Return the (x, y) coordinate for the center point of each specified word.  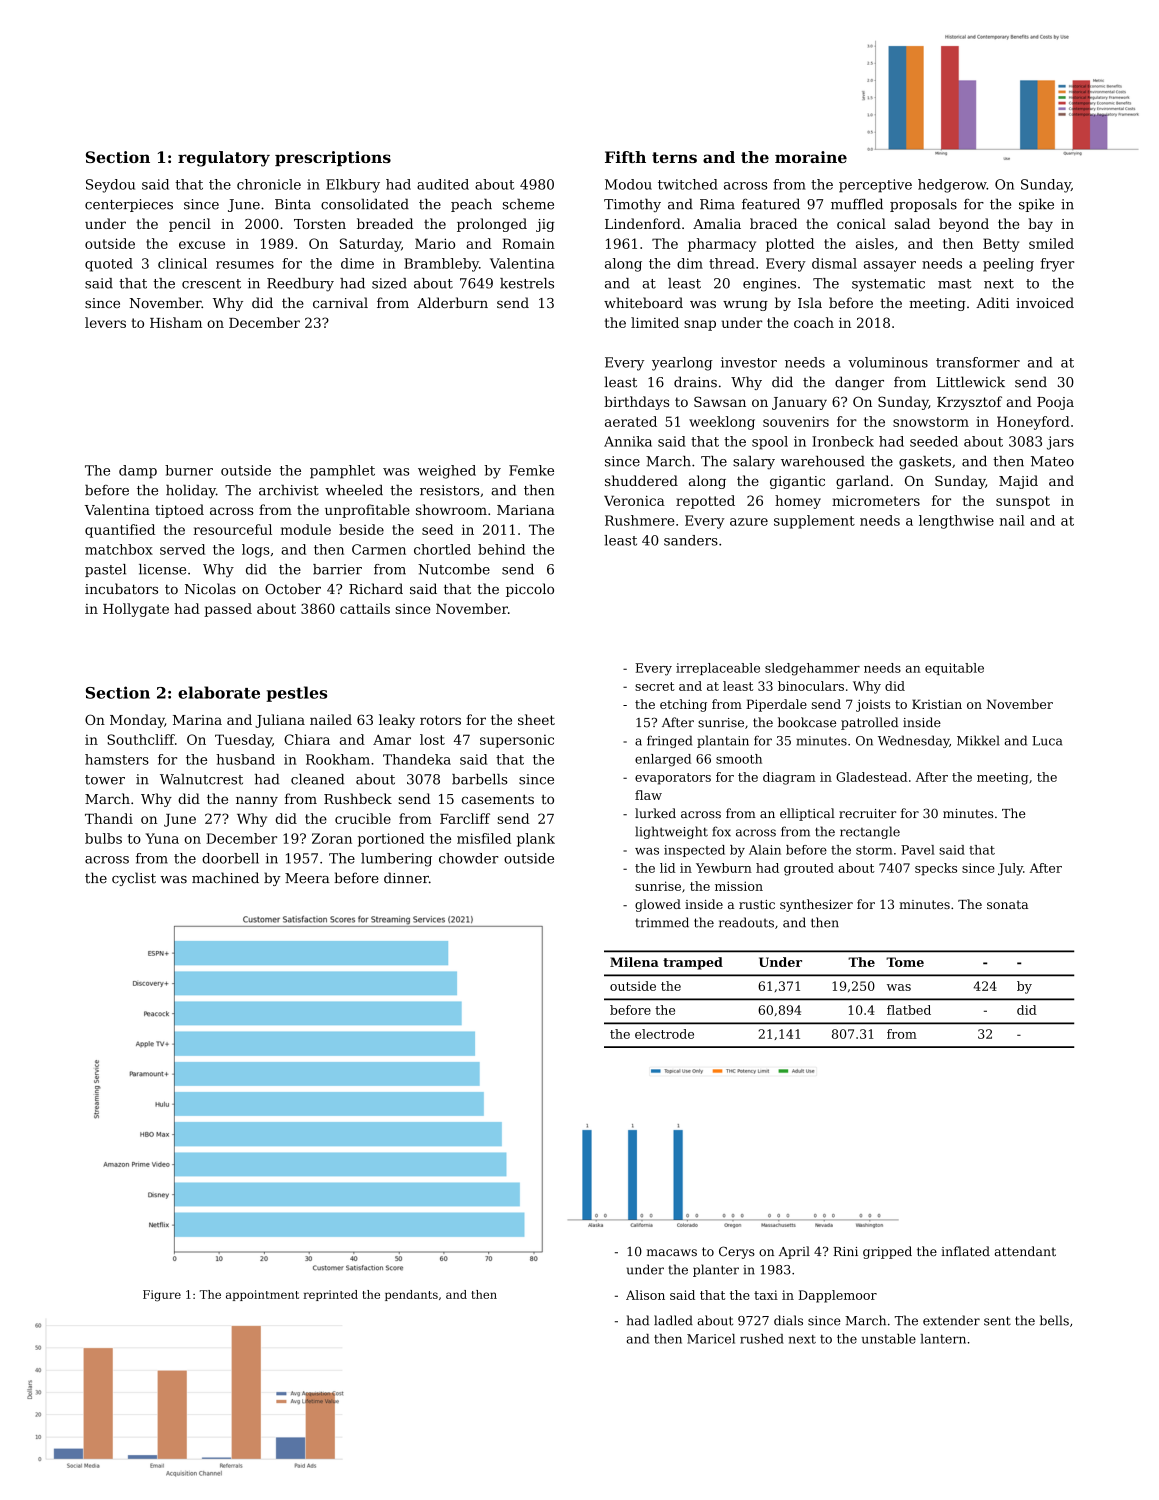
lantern (943, 1339)
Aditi (992, 302)
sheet (536, 719)
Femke (531, 470)
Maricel (711, 1339)
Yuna (162, 838)
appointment (262, 1295)
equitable (954, 669)
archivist (289, 490)
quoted (109, 265)
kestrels (527, 283)
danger (859, 383)
